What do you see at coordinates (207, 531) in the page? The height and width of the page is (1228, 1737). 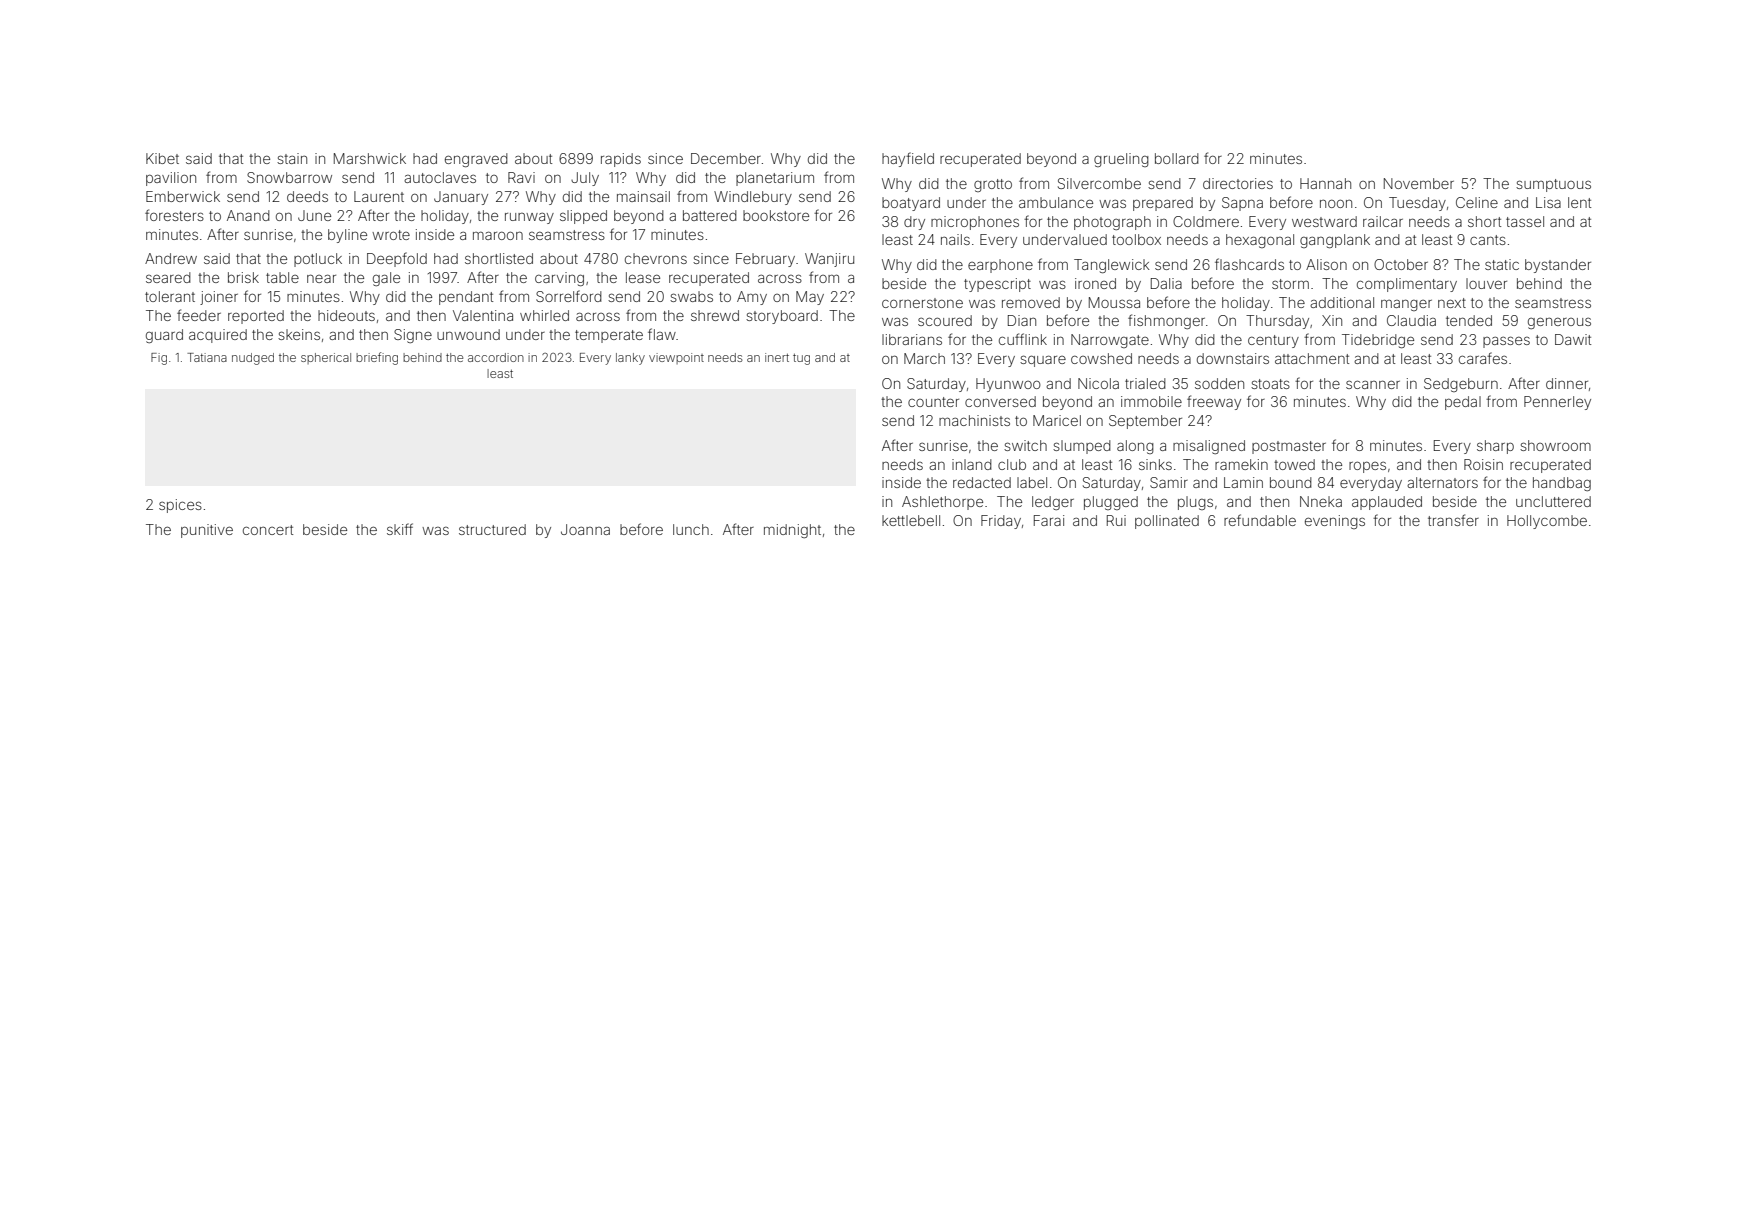 I see `punitive` at bounding box center [207, 531].
